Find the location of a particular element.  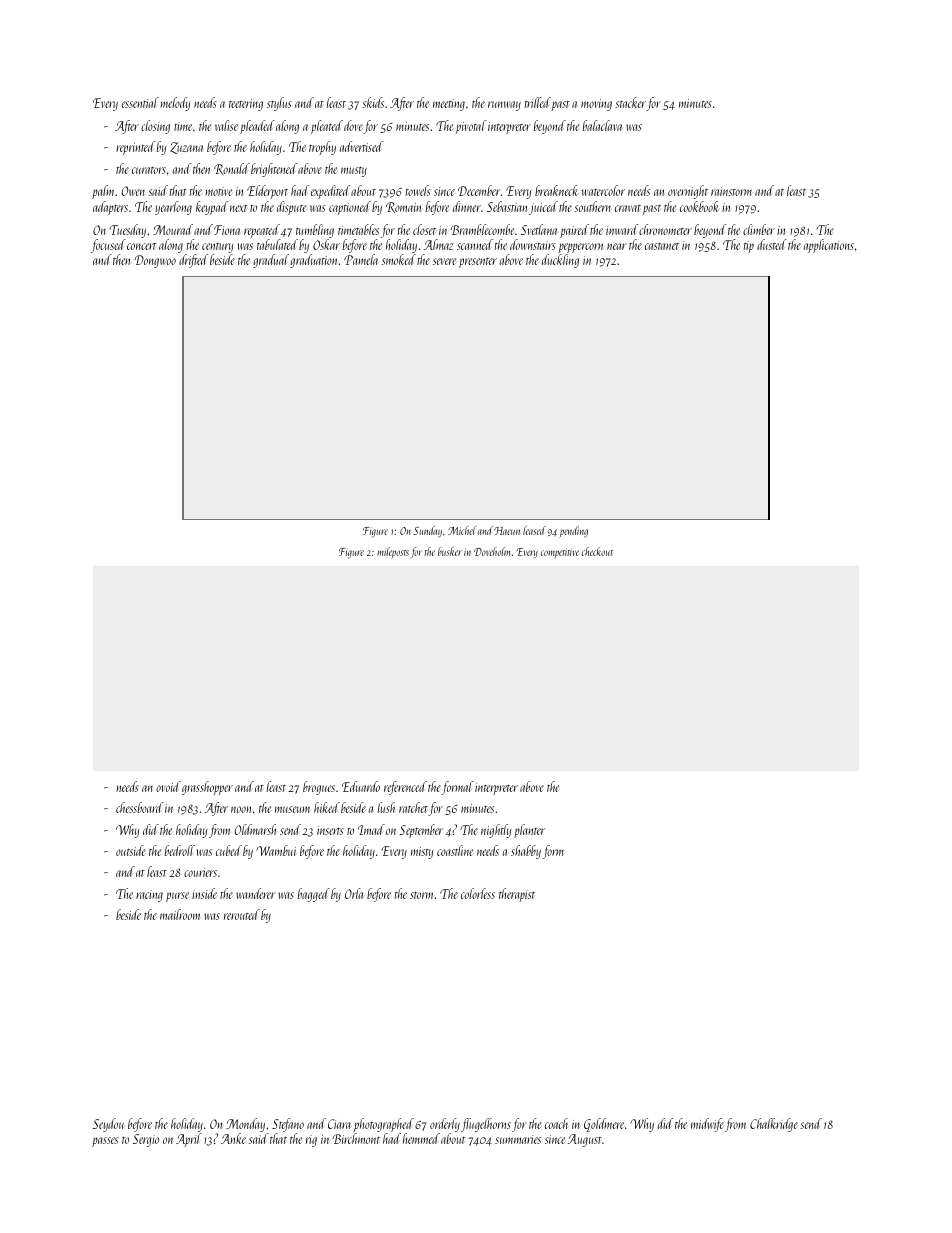

bagged is located at coordinates (314, 895).
